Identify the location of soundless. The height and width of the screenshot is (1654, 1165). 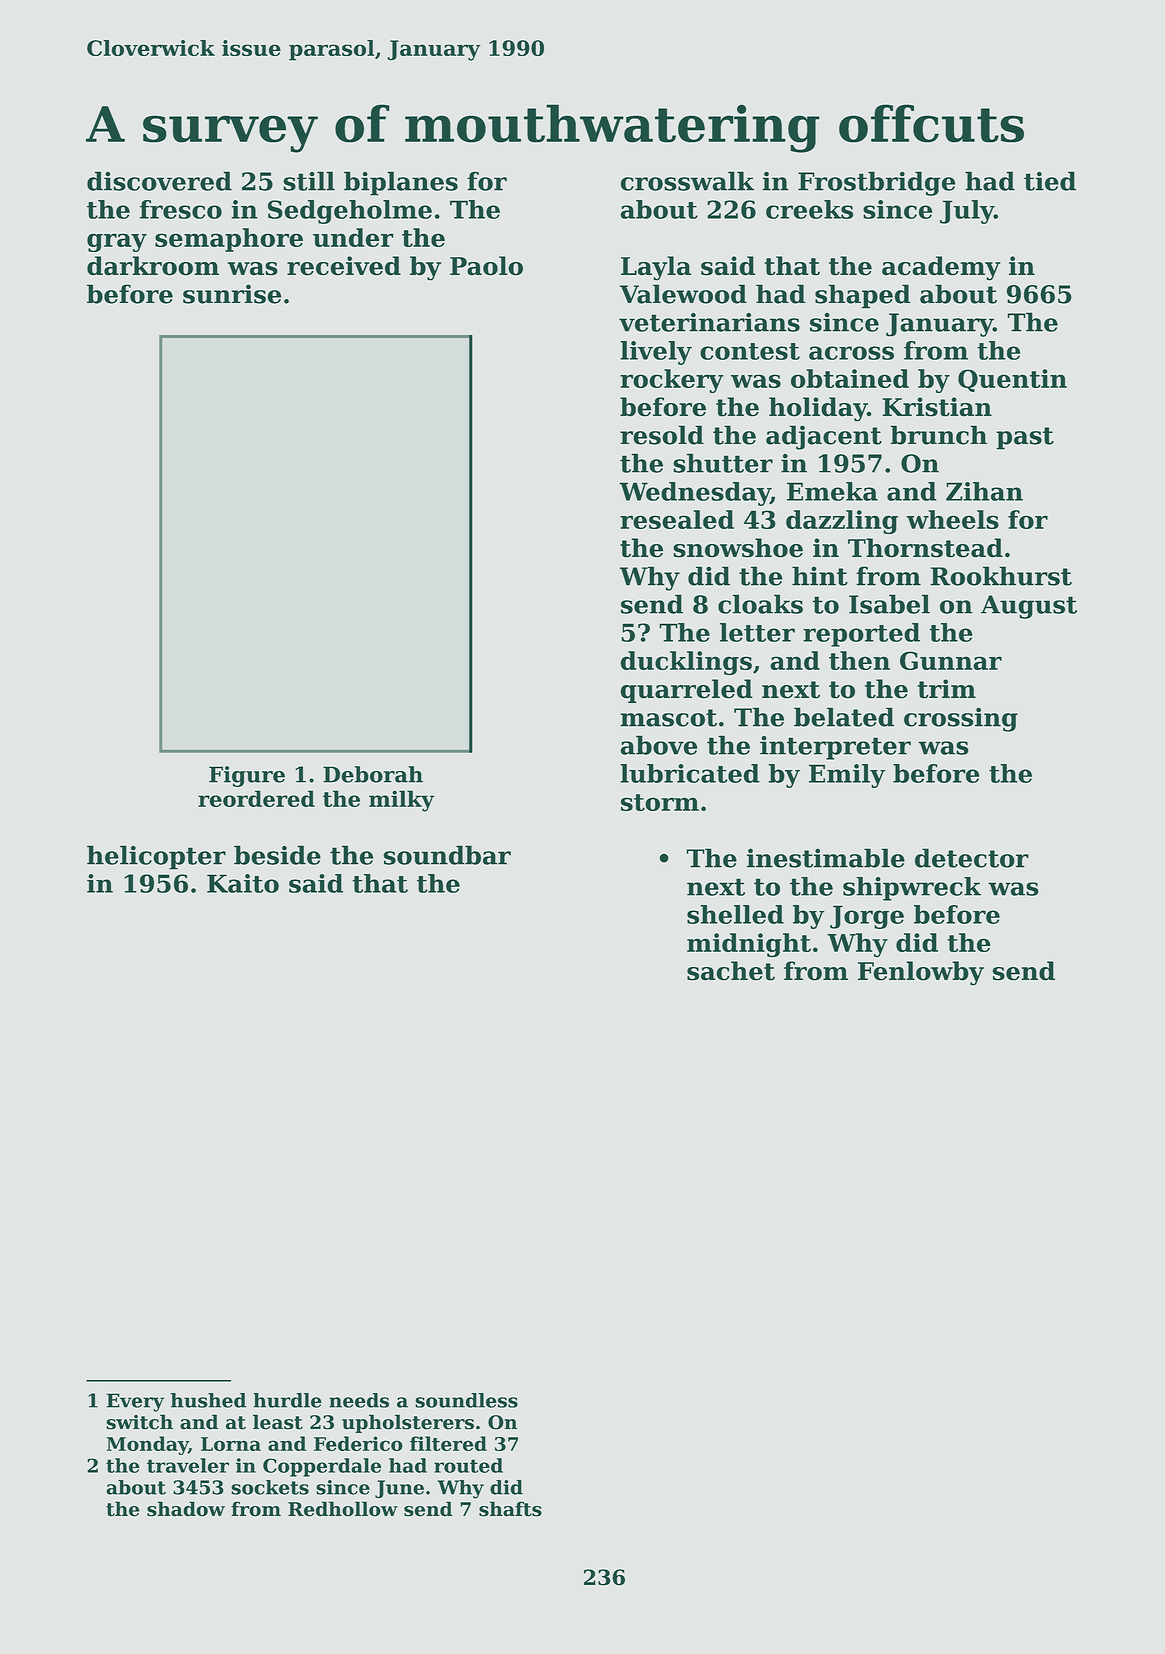
(466, 1400).
